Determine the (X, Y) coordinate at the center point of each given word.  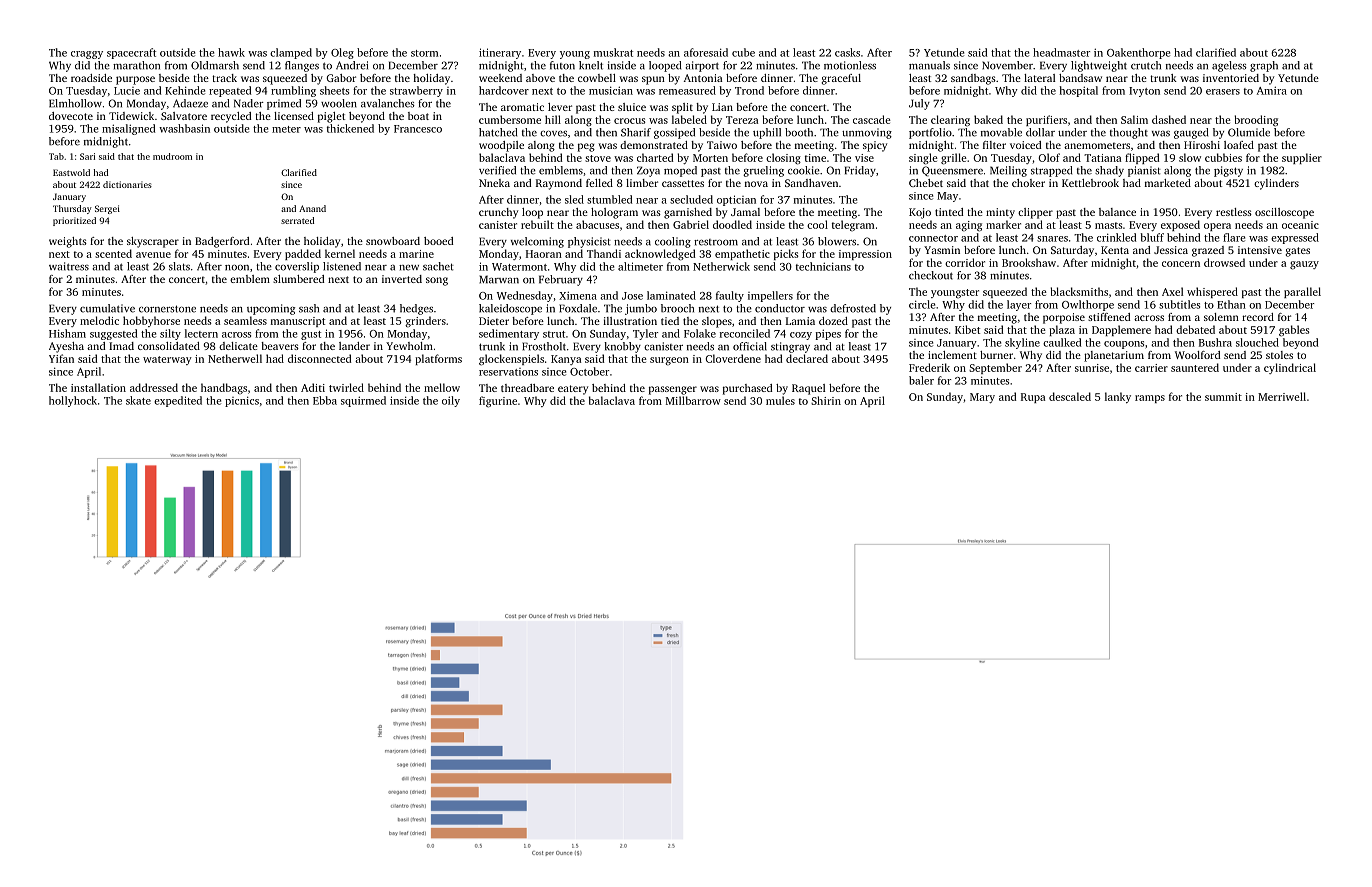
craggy (87, 55)
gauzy (1304, 265)
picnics (242, 401)
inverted (402, 279)
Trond (749, 90)
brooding (1256, 121)
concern (1181, 264)
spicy (875, 146)
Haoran (544, 254)
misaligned (128, 129)
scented (113, 253)
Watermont (519, 267)
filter (994, 145)
